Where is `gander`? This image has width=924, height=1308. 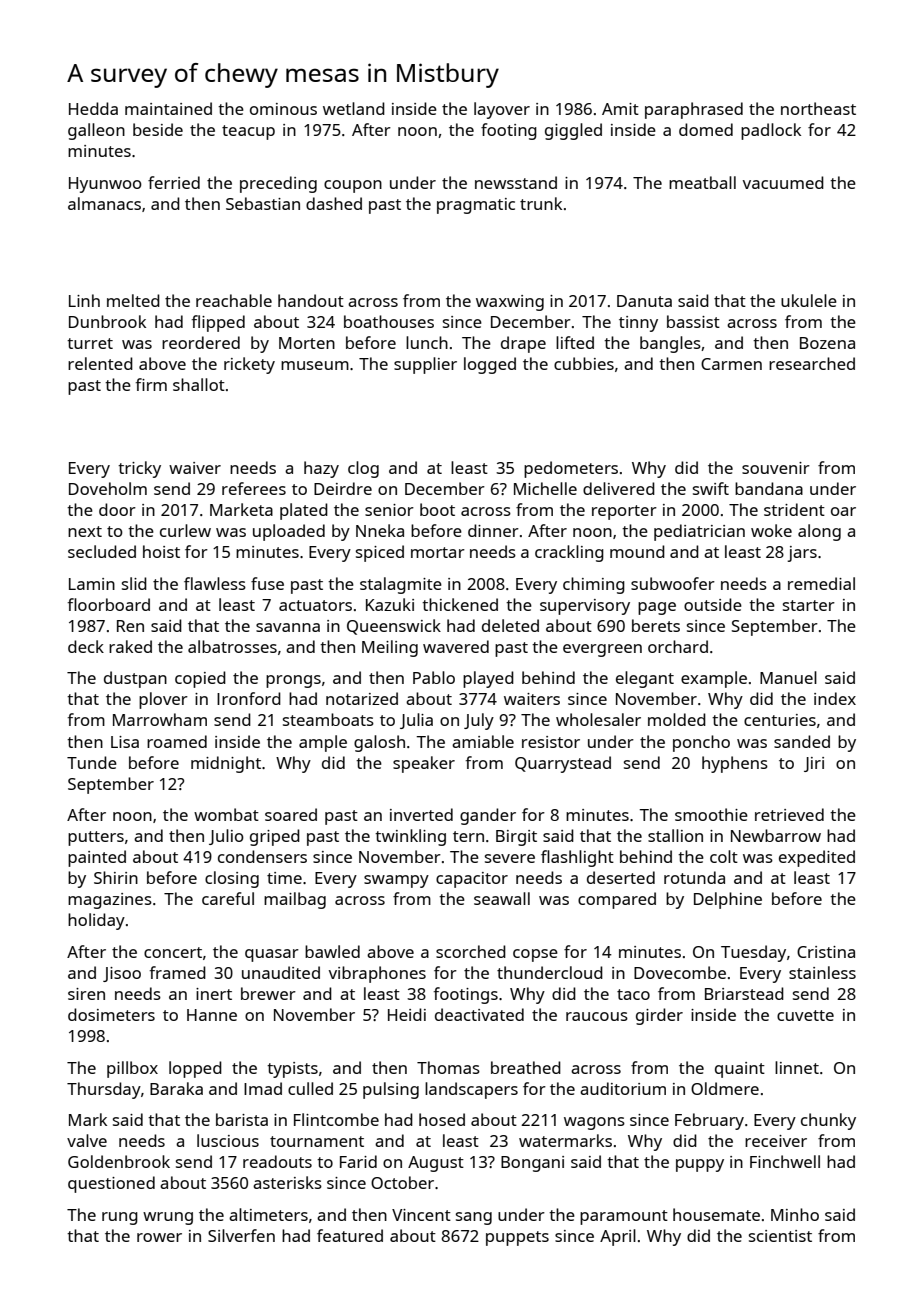 gander is located at coordinates (488, 816).
